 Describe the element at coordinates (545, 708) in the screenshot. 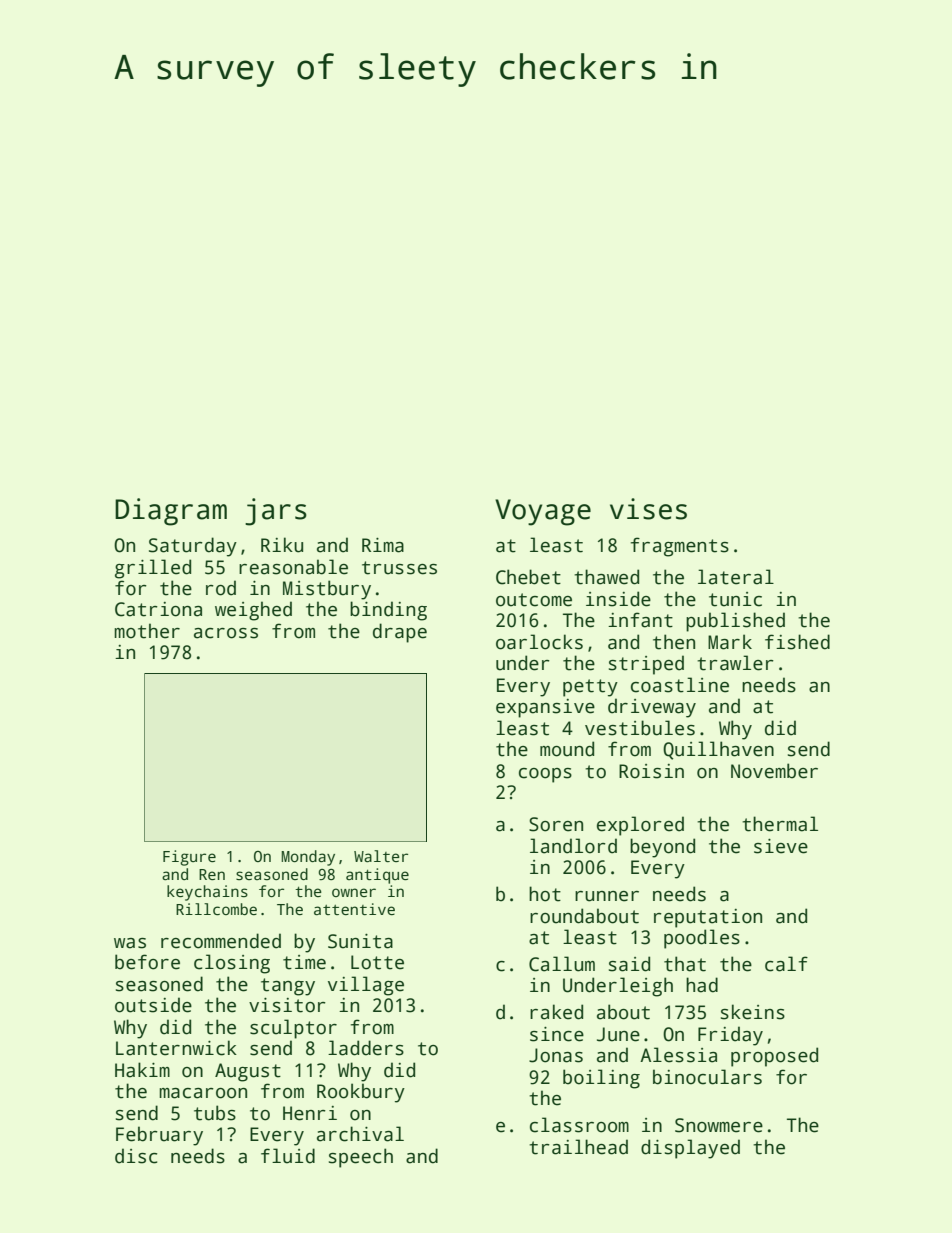

I see `expansive` at that location.
